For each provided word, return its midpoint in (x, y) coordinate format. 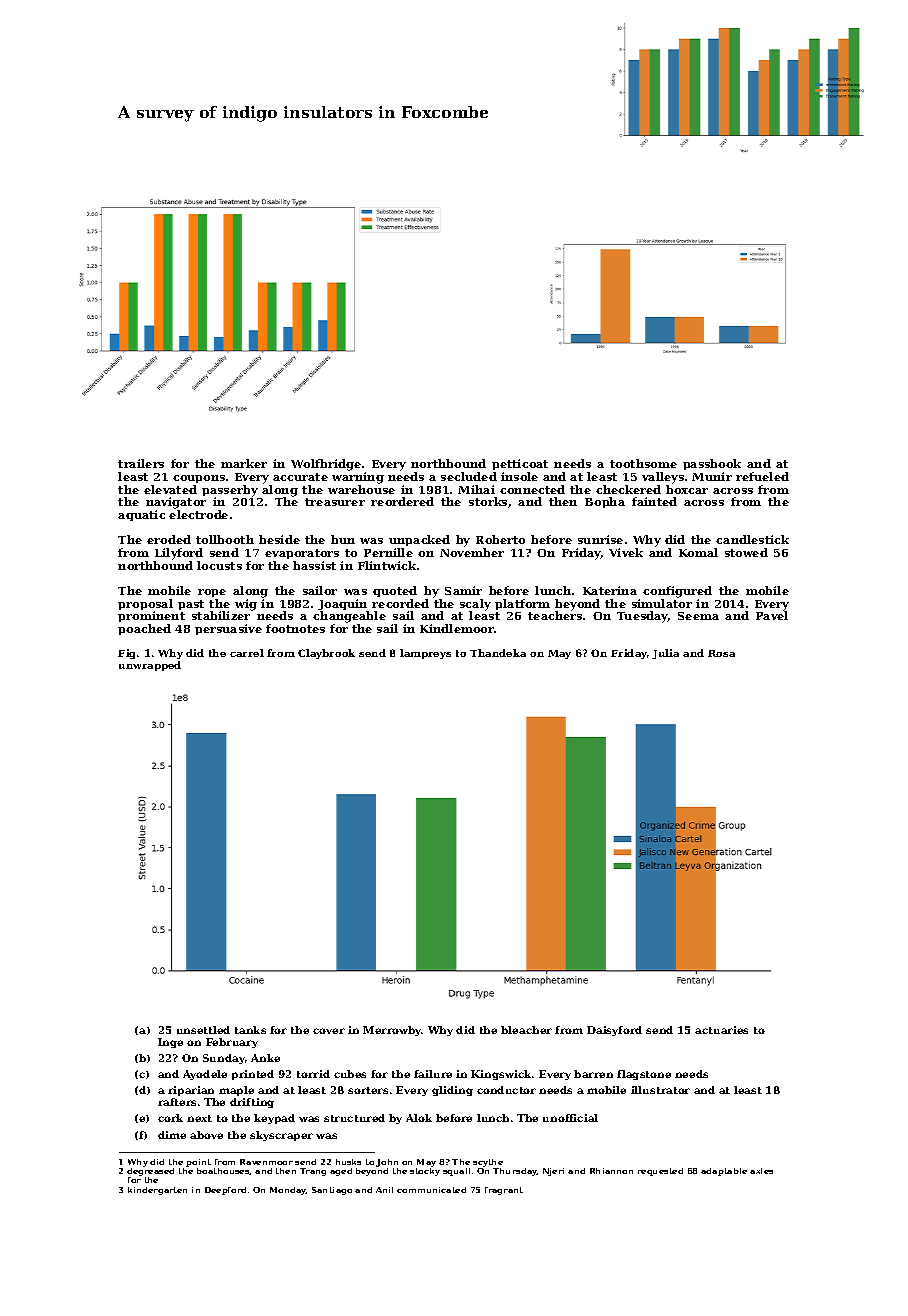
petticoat (520, 464)
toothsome (643, 463)
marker (244, 463)
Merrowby (392, 1031)
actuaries (721, 1030)
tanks (250, 1030)
